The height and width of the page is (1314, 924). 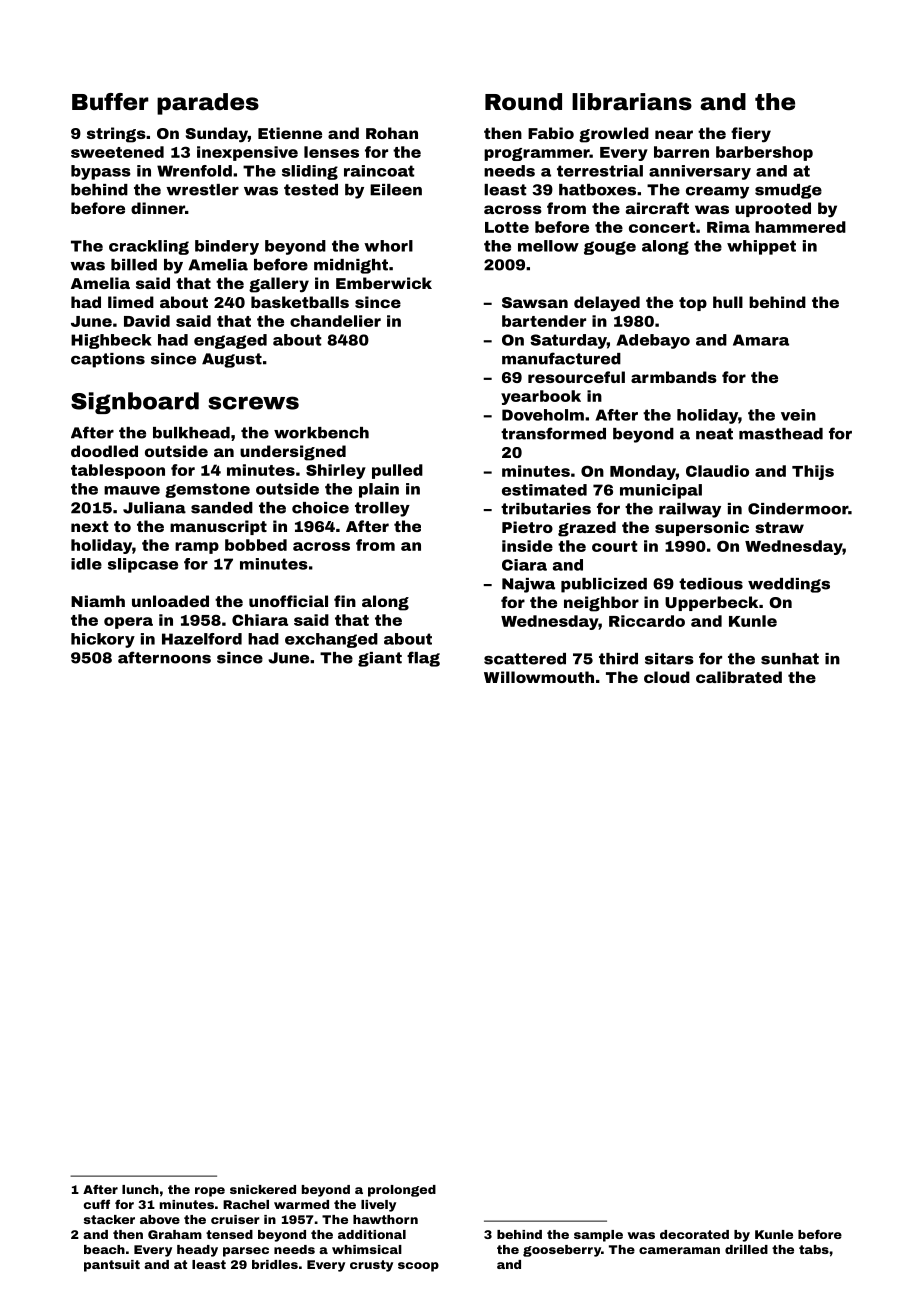 I want to click on lunch, so click(x=140, y=1189).
